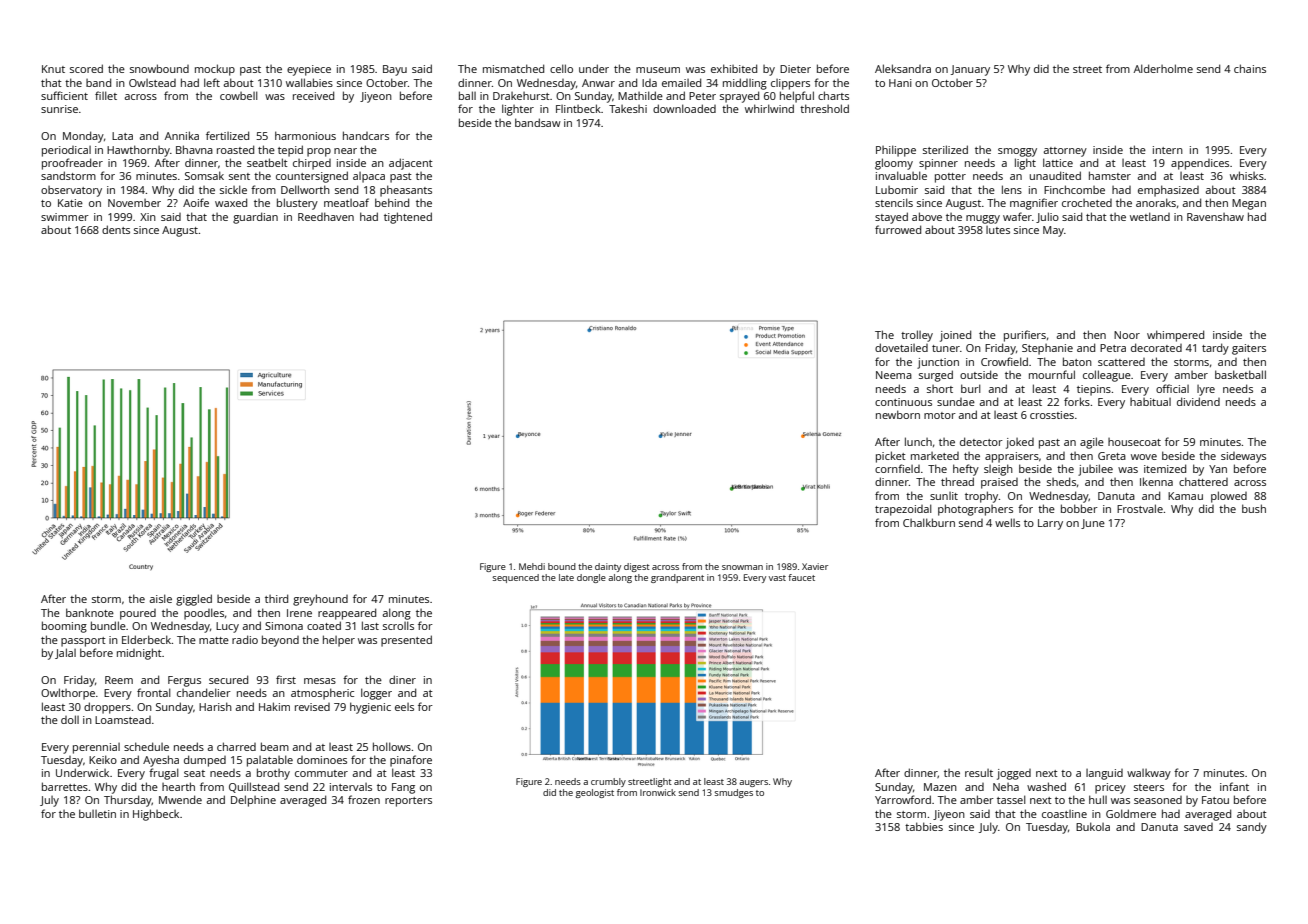 The height and width of the page is (924, 1308). Describe the element at coordinates (90, 612) in the page. I see `banknote` at that location.
